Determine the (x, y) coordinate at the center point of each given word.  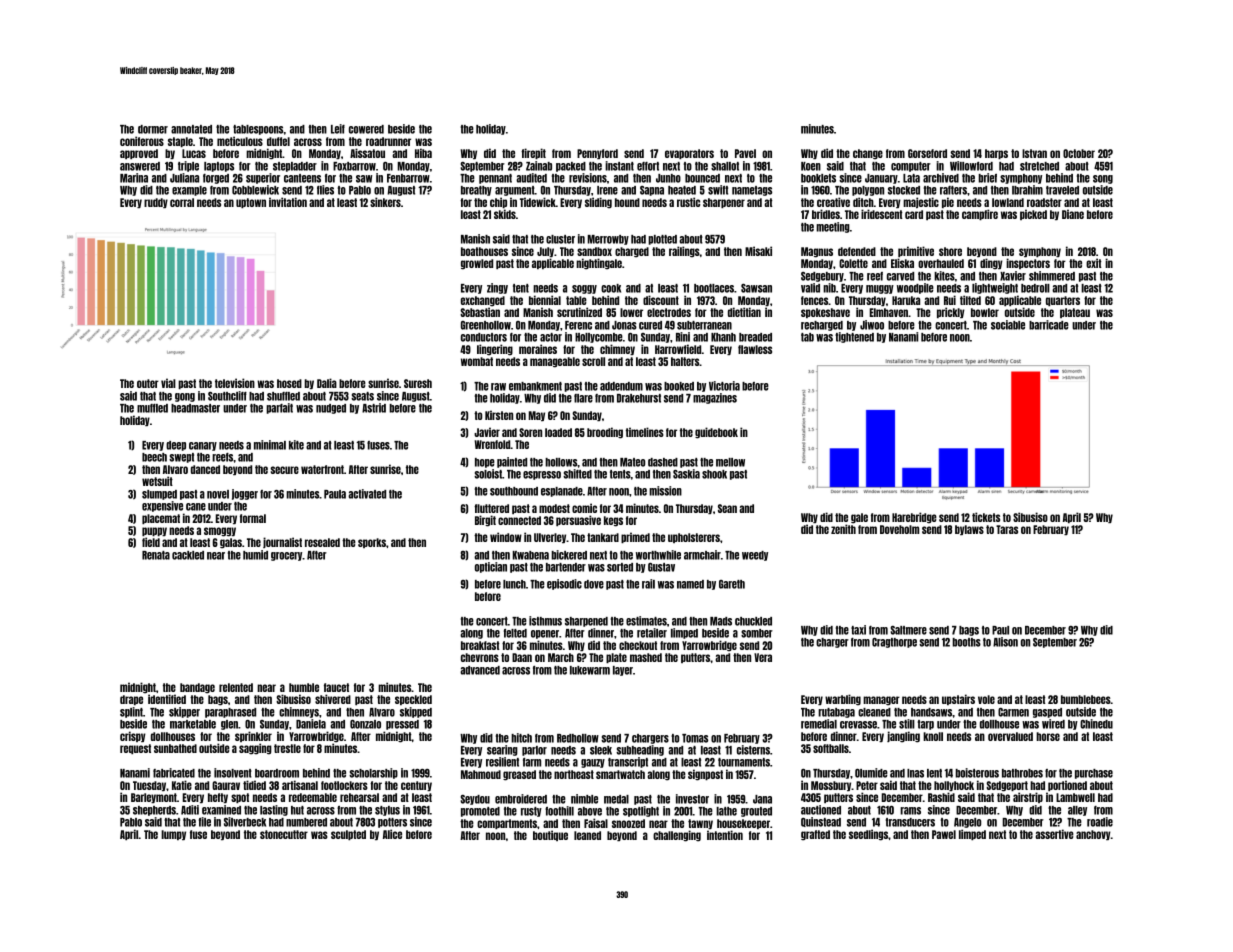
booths (967, 642)
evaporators (689, 154)
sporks (372, 543)
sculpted (348, 835)
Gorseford (927, 153)
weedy (755, 556)
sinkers (385, 202)
